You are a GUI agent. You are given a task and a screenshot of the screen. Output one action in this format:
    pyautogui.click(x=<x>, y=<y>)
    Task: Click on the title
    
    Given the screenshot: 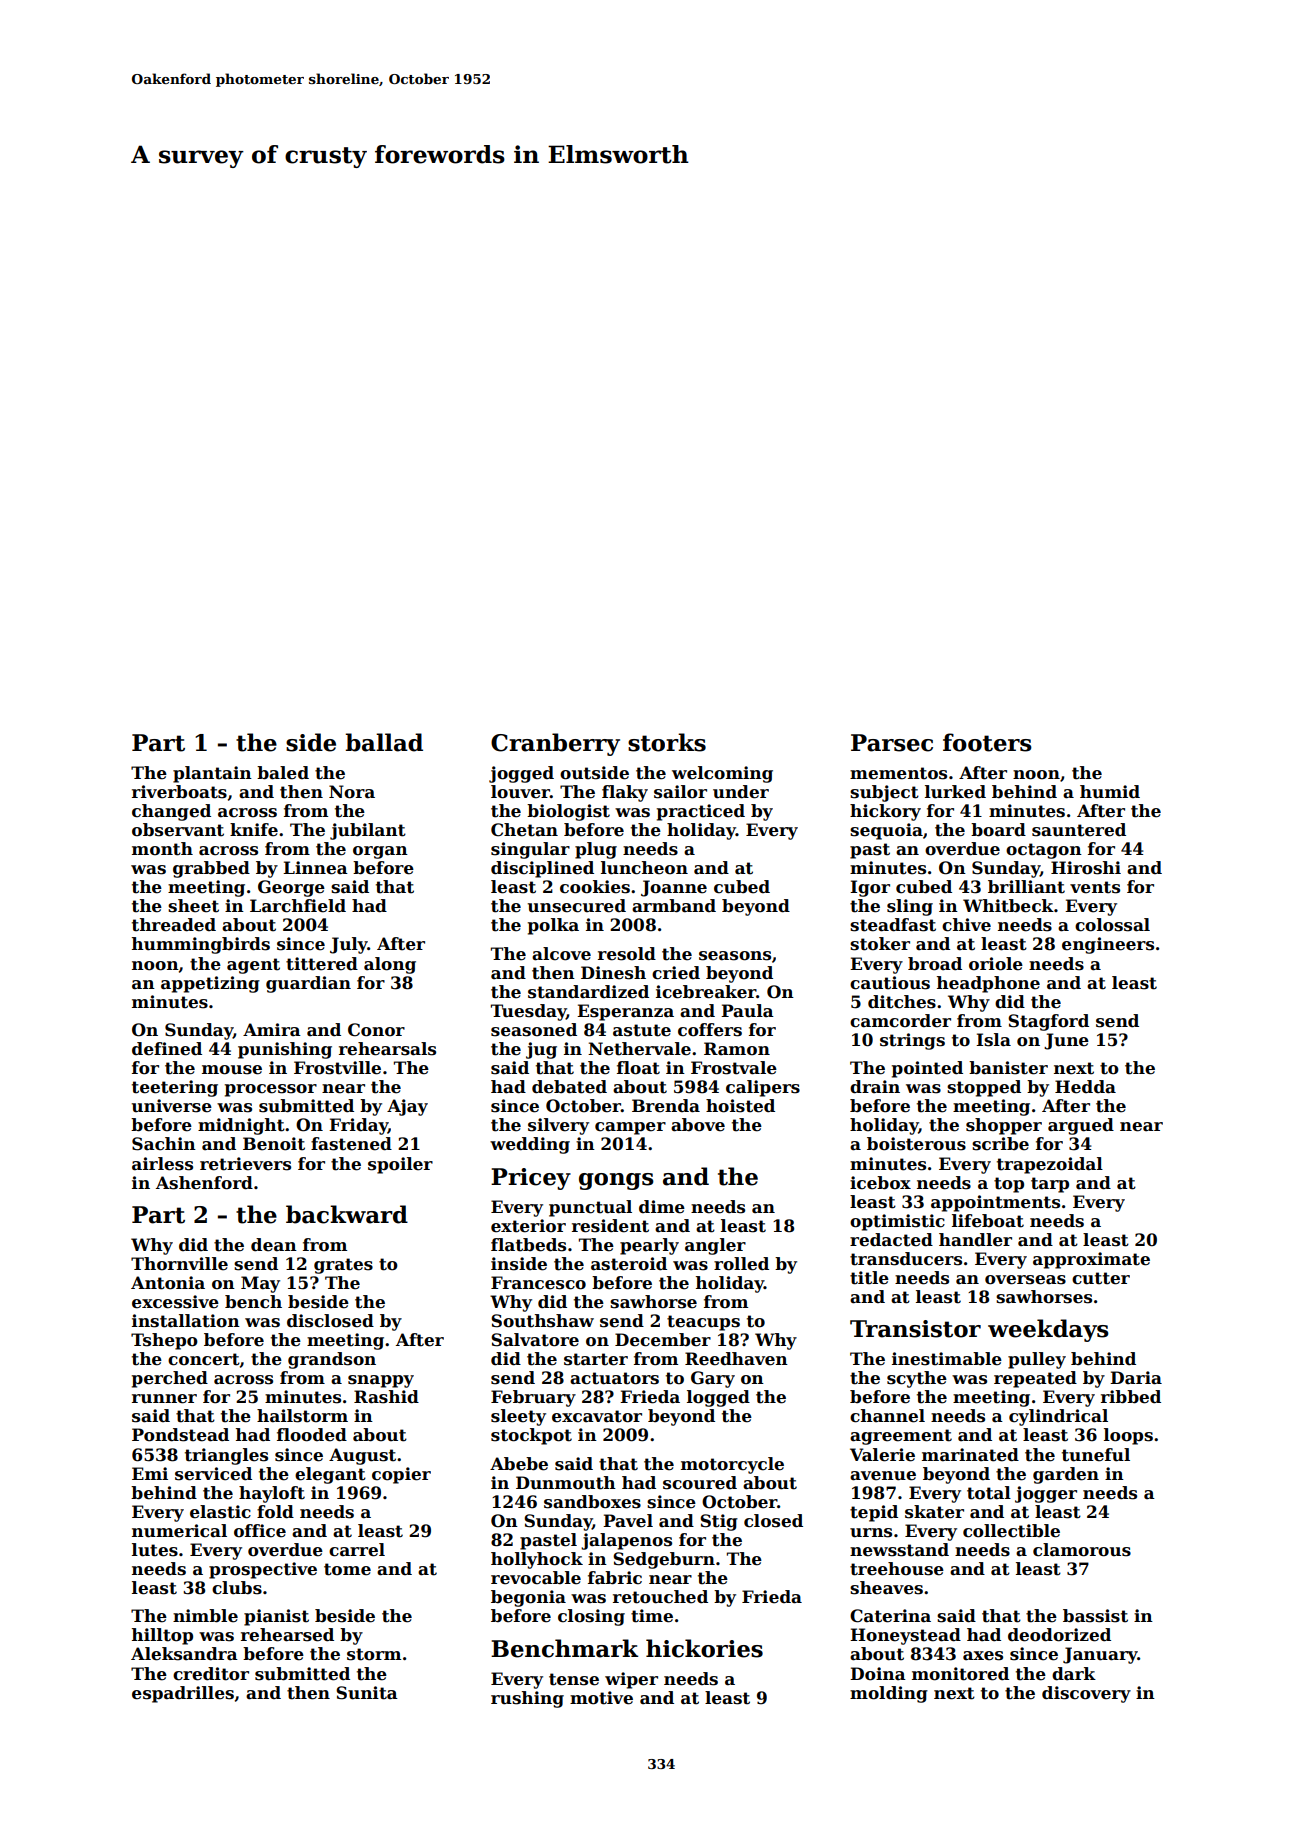 What is the action you would take?
    pyautogui.click(x=869, y=1278)
